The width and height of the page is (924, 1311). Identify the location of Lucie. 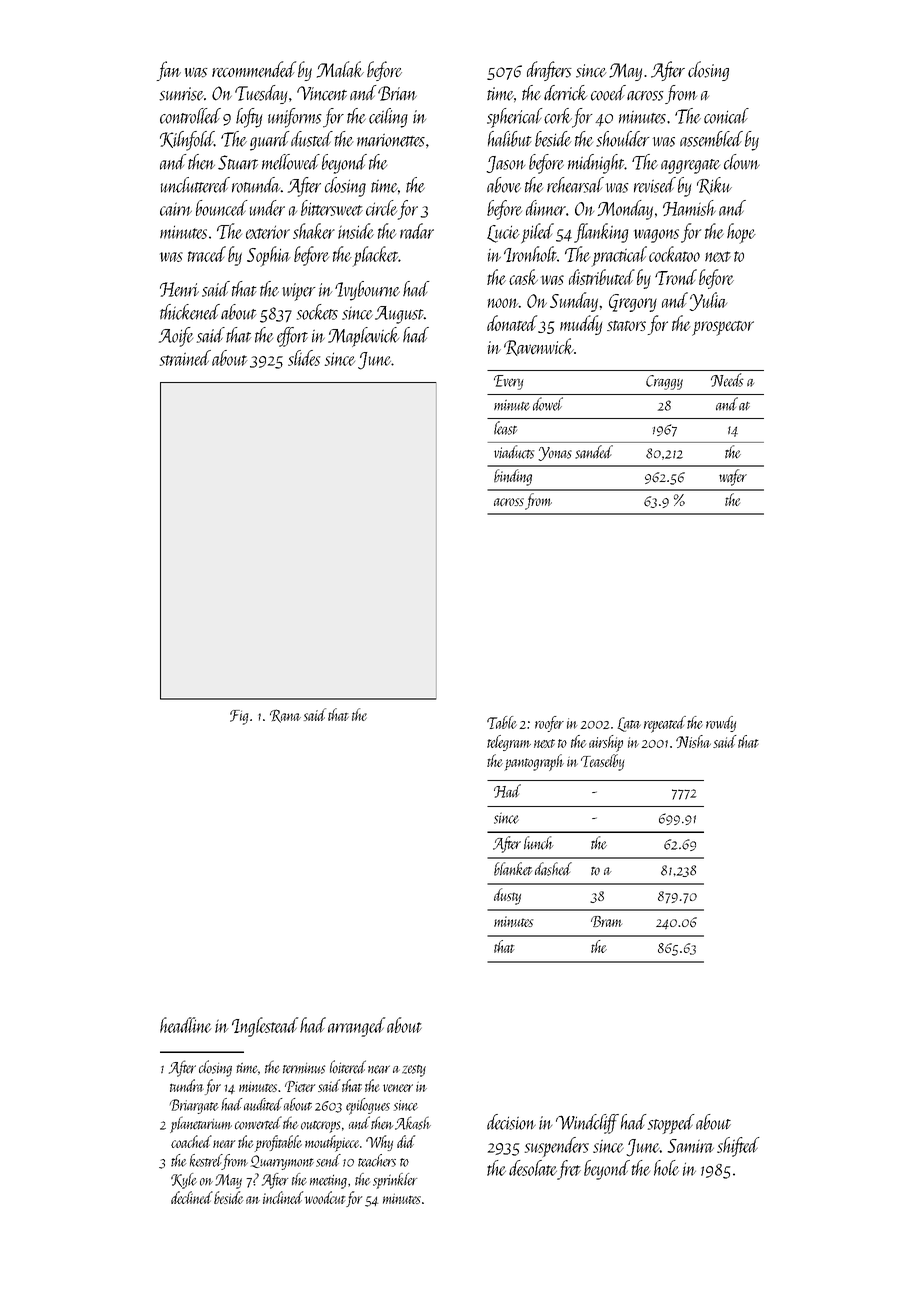
(503, 234).
